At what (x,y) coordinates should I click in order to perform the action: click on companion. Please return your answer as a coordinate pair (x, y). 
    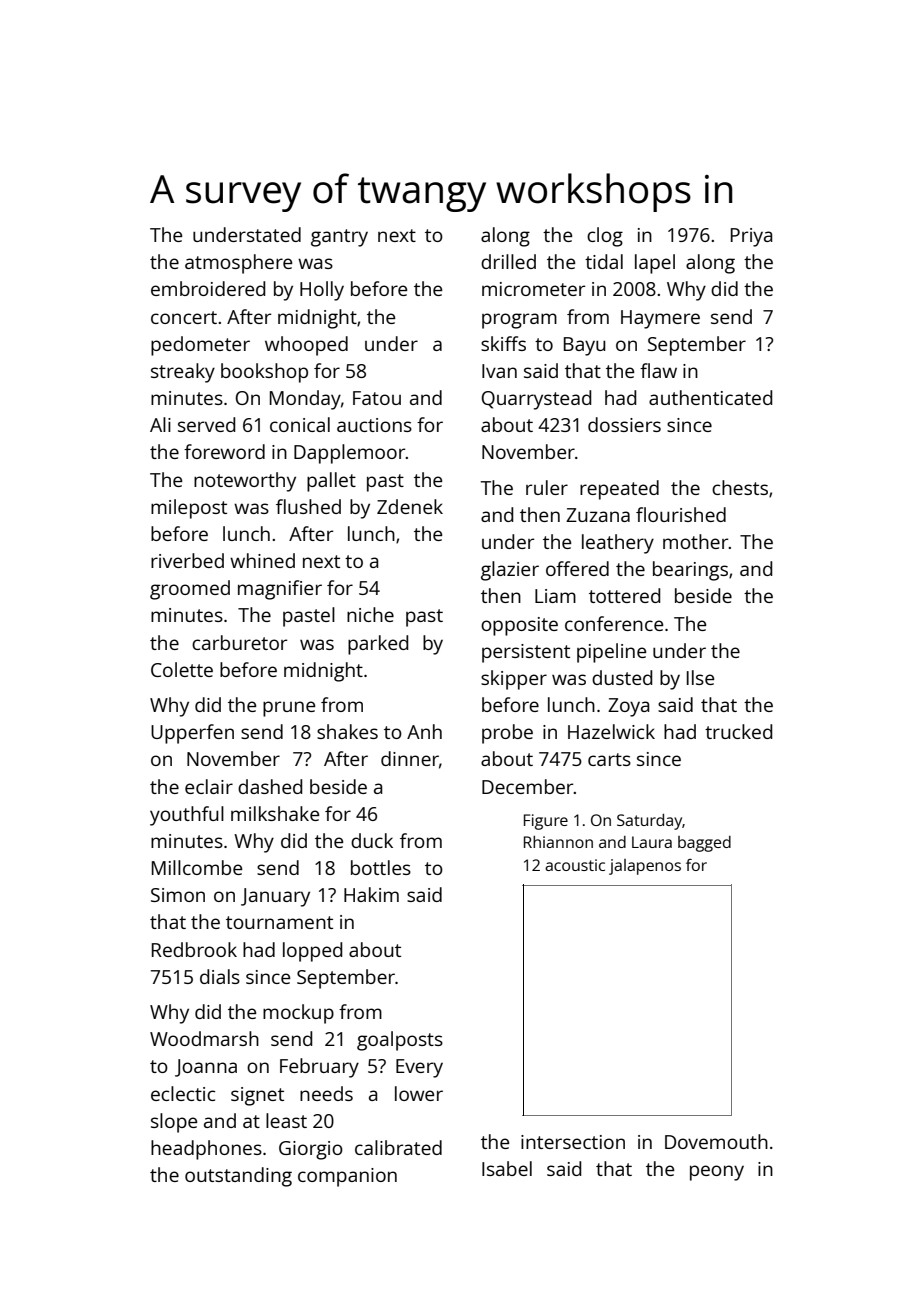
    Looking at the image, I should click on (347, 1177).
